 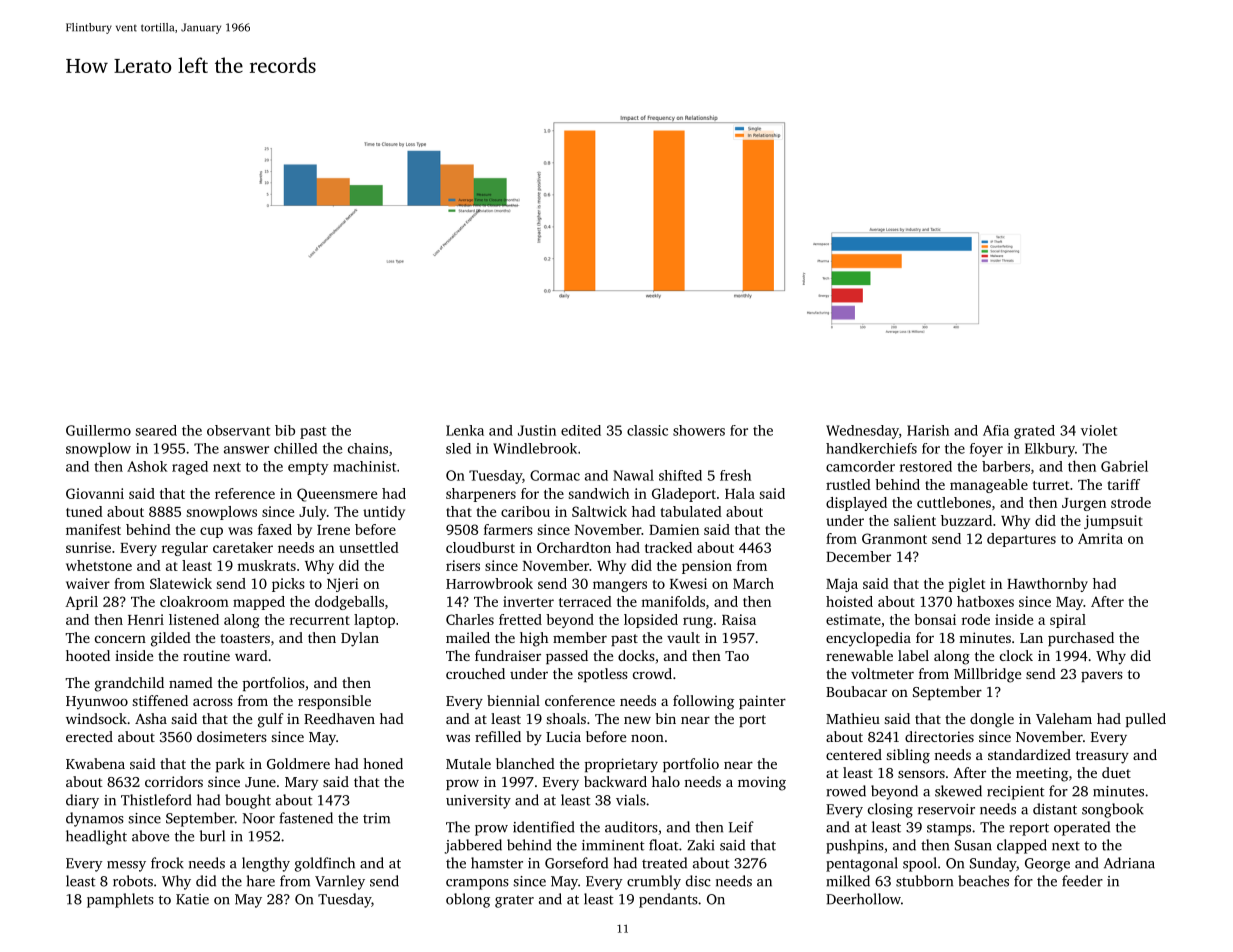 What do you see at coordinates (842, 585) in the screenshot?
I see `Maja` at bounding box center [842, 585].
